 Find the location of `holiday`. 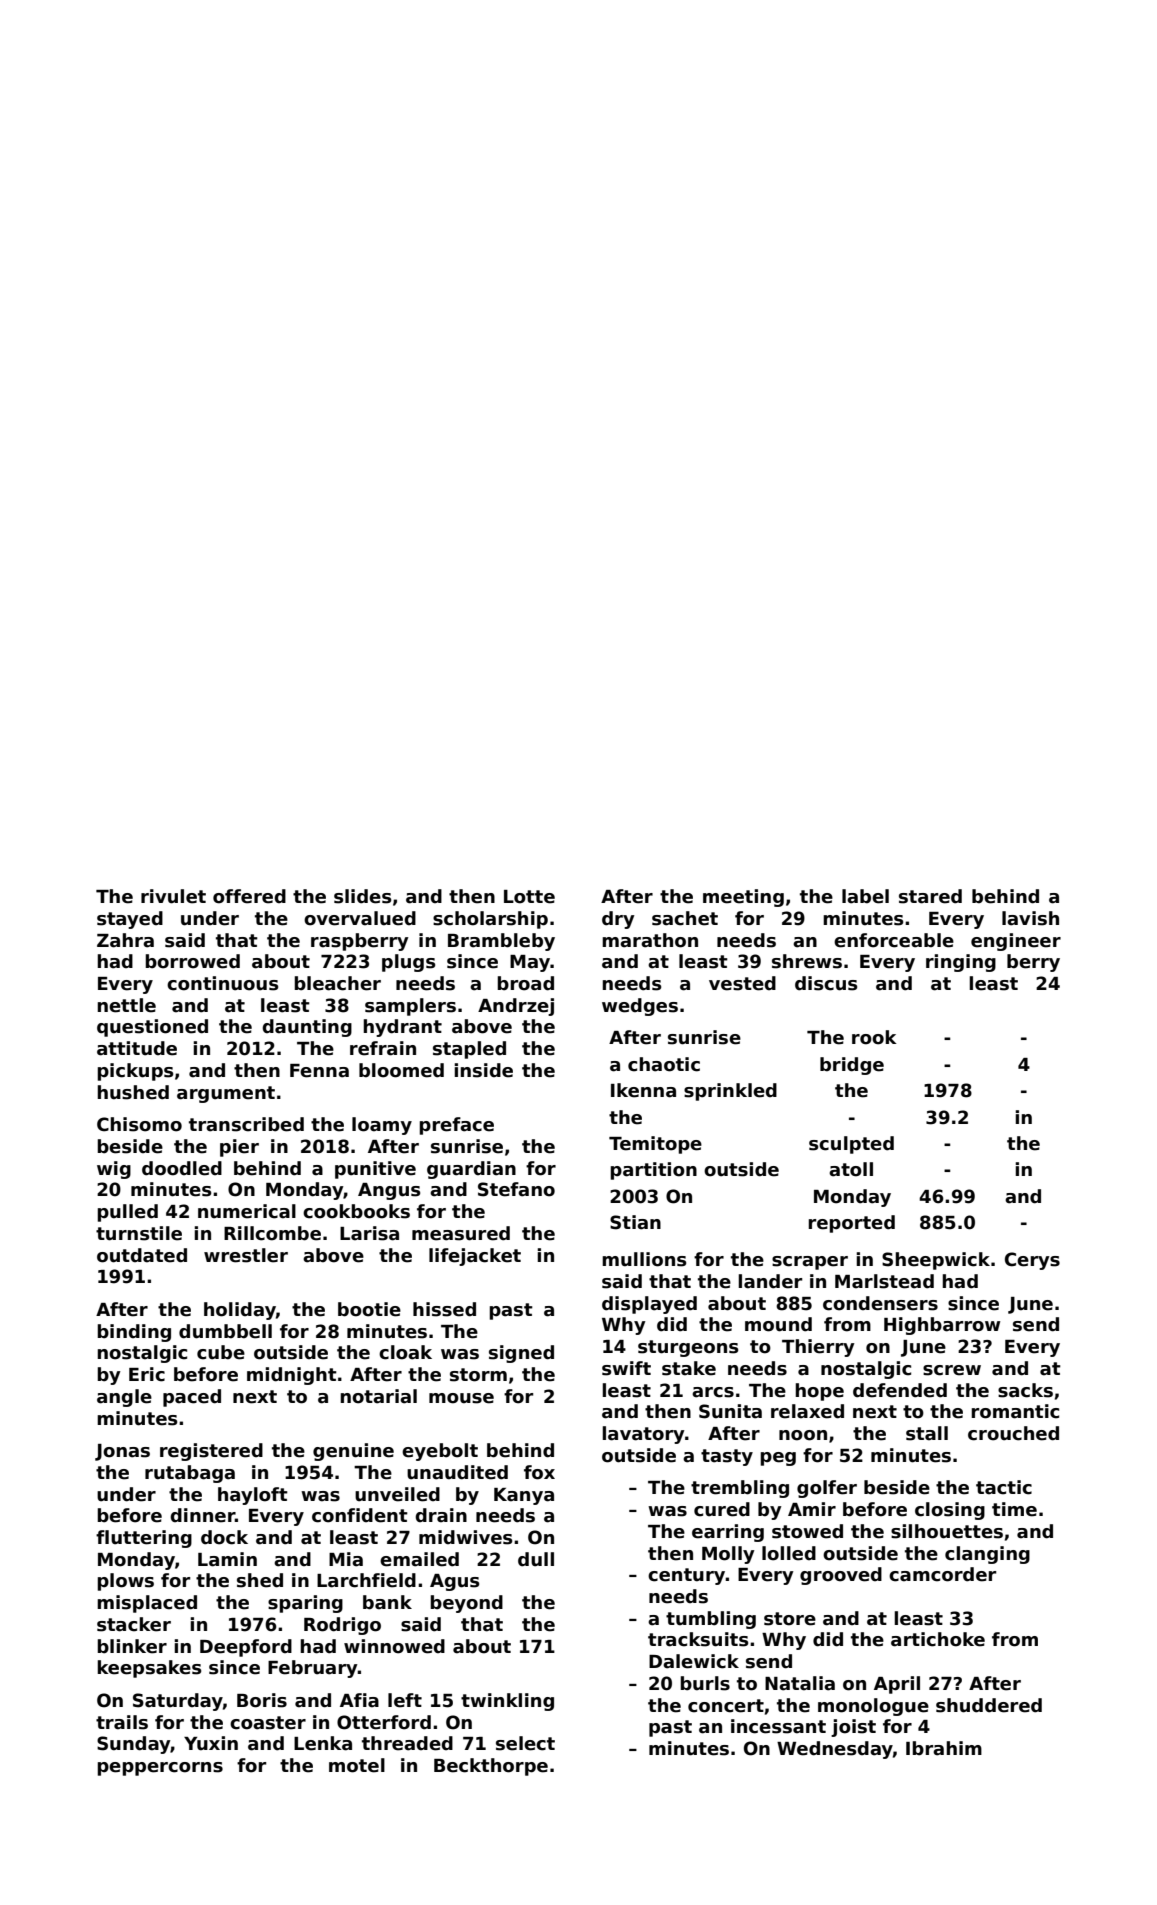

holiday is located at coordinates (240, 1311).
